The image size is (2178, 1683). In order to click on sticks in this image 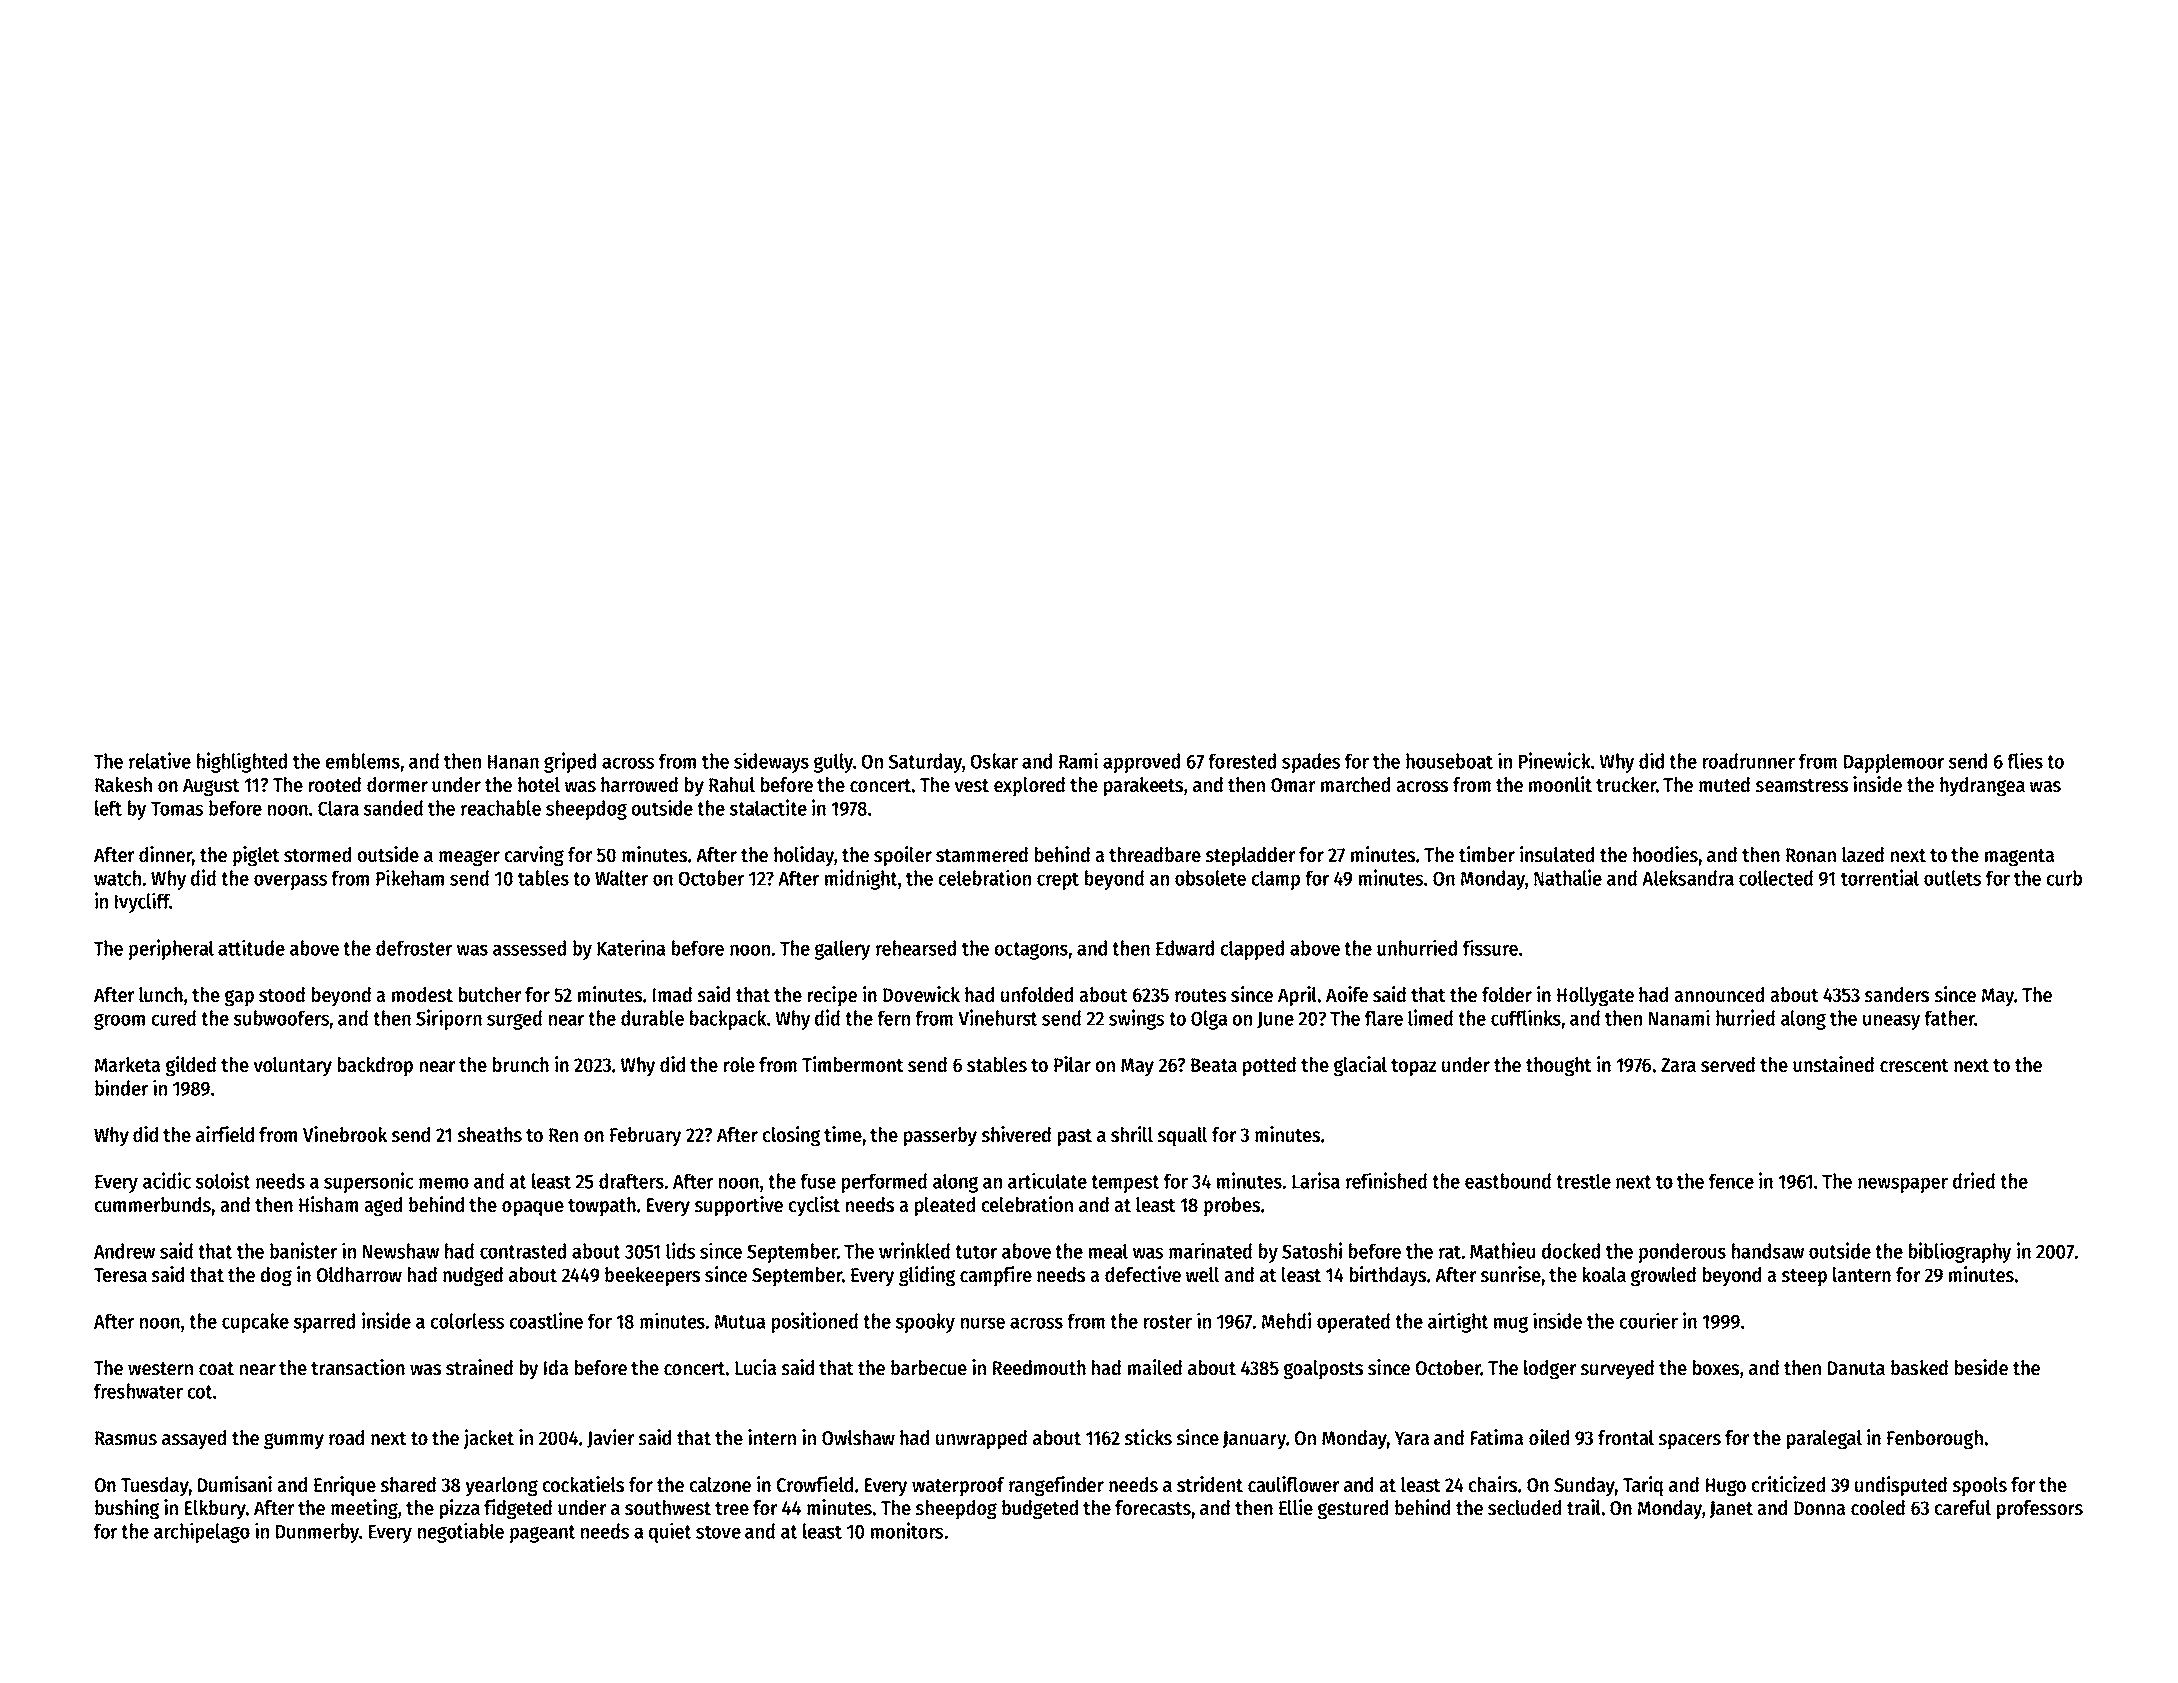, I will do `click(1148, 1437)`.
